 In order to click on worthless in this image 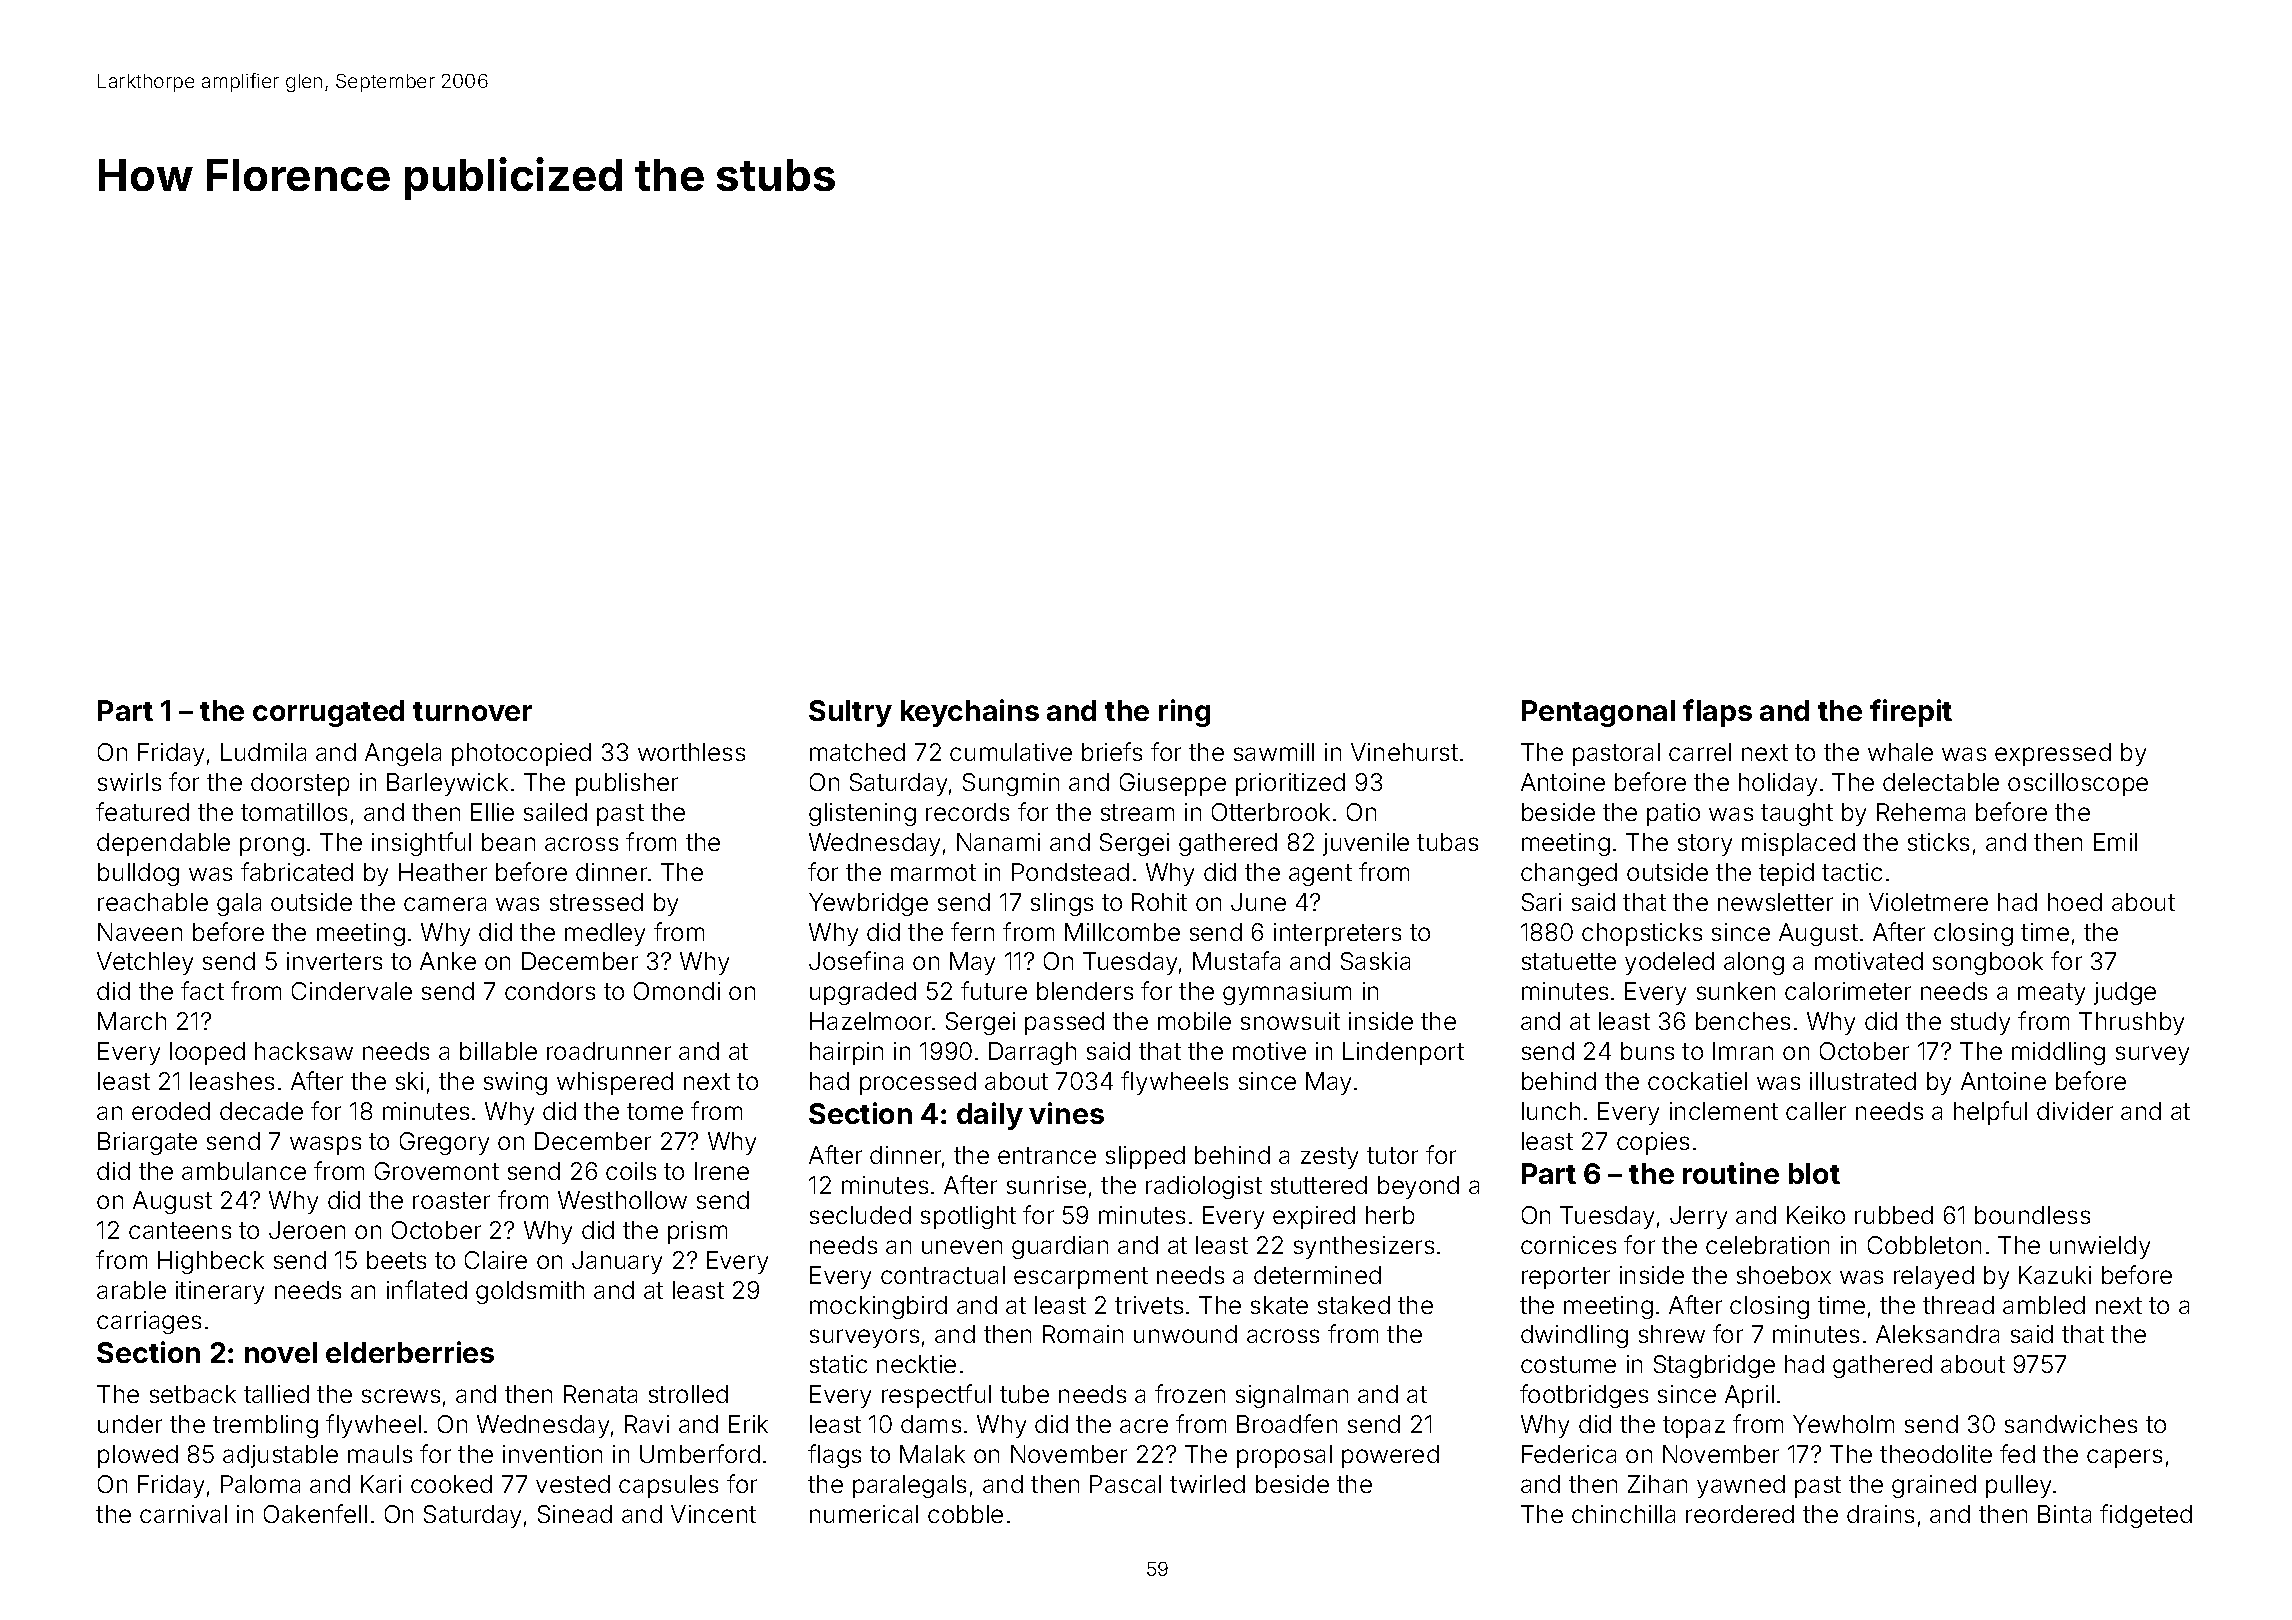, I will do `click(691, 752)`.
